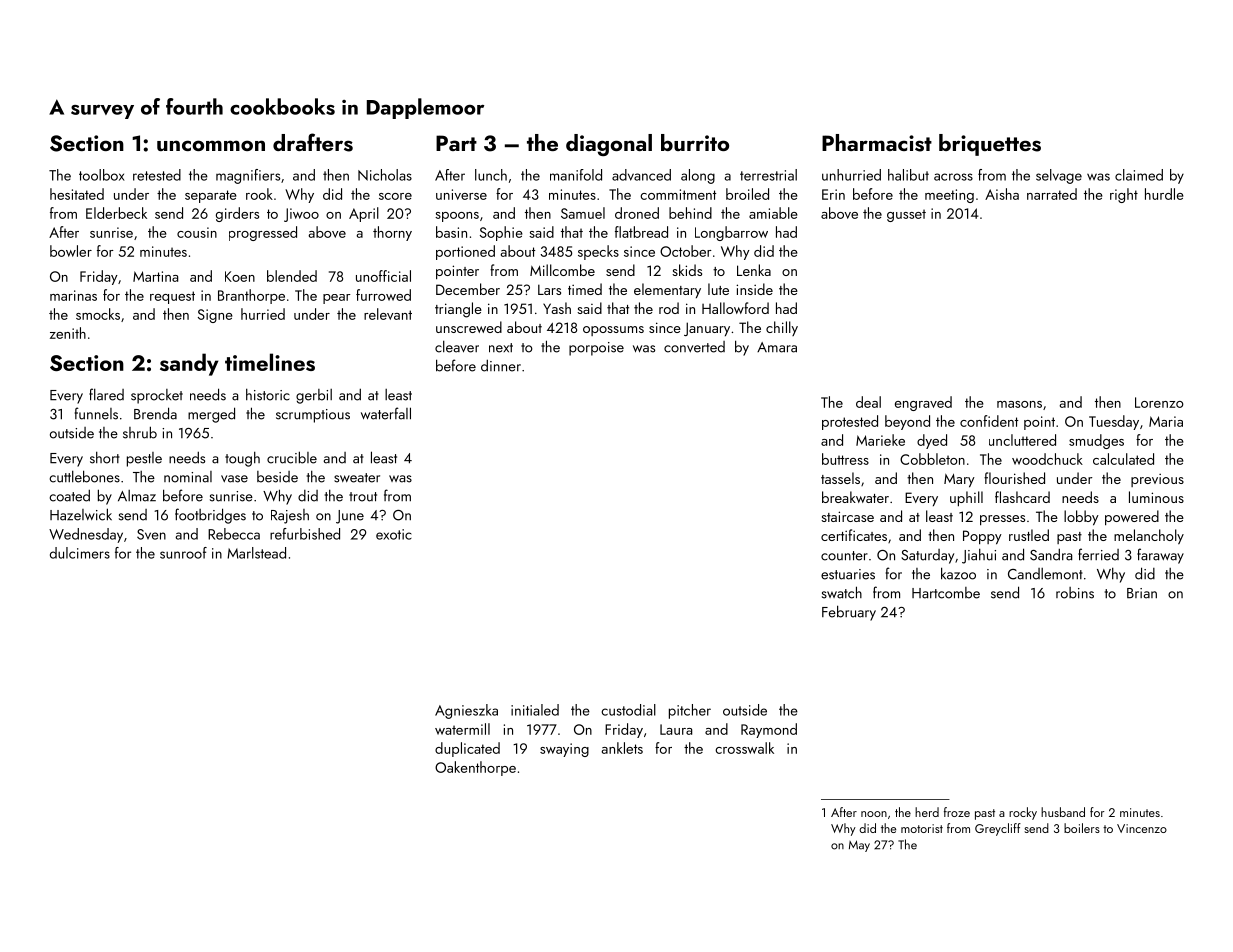 This image has height=952, width=1233. What do you see at coordinates (549, 289) in the image?
I see `Lars` at bounding box center [549, 289].
